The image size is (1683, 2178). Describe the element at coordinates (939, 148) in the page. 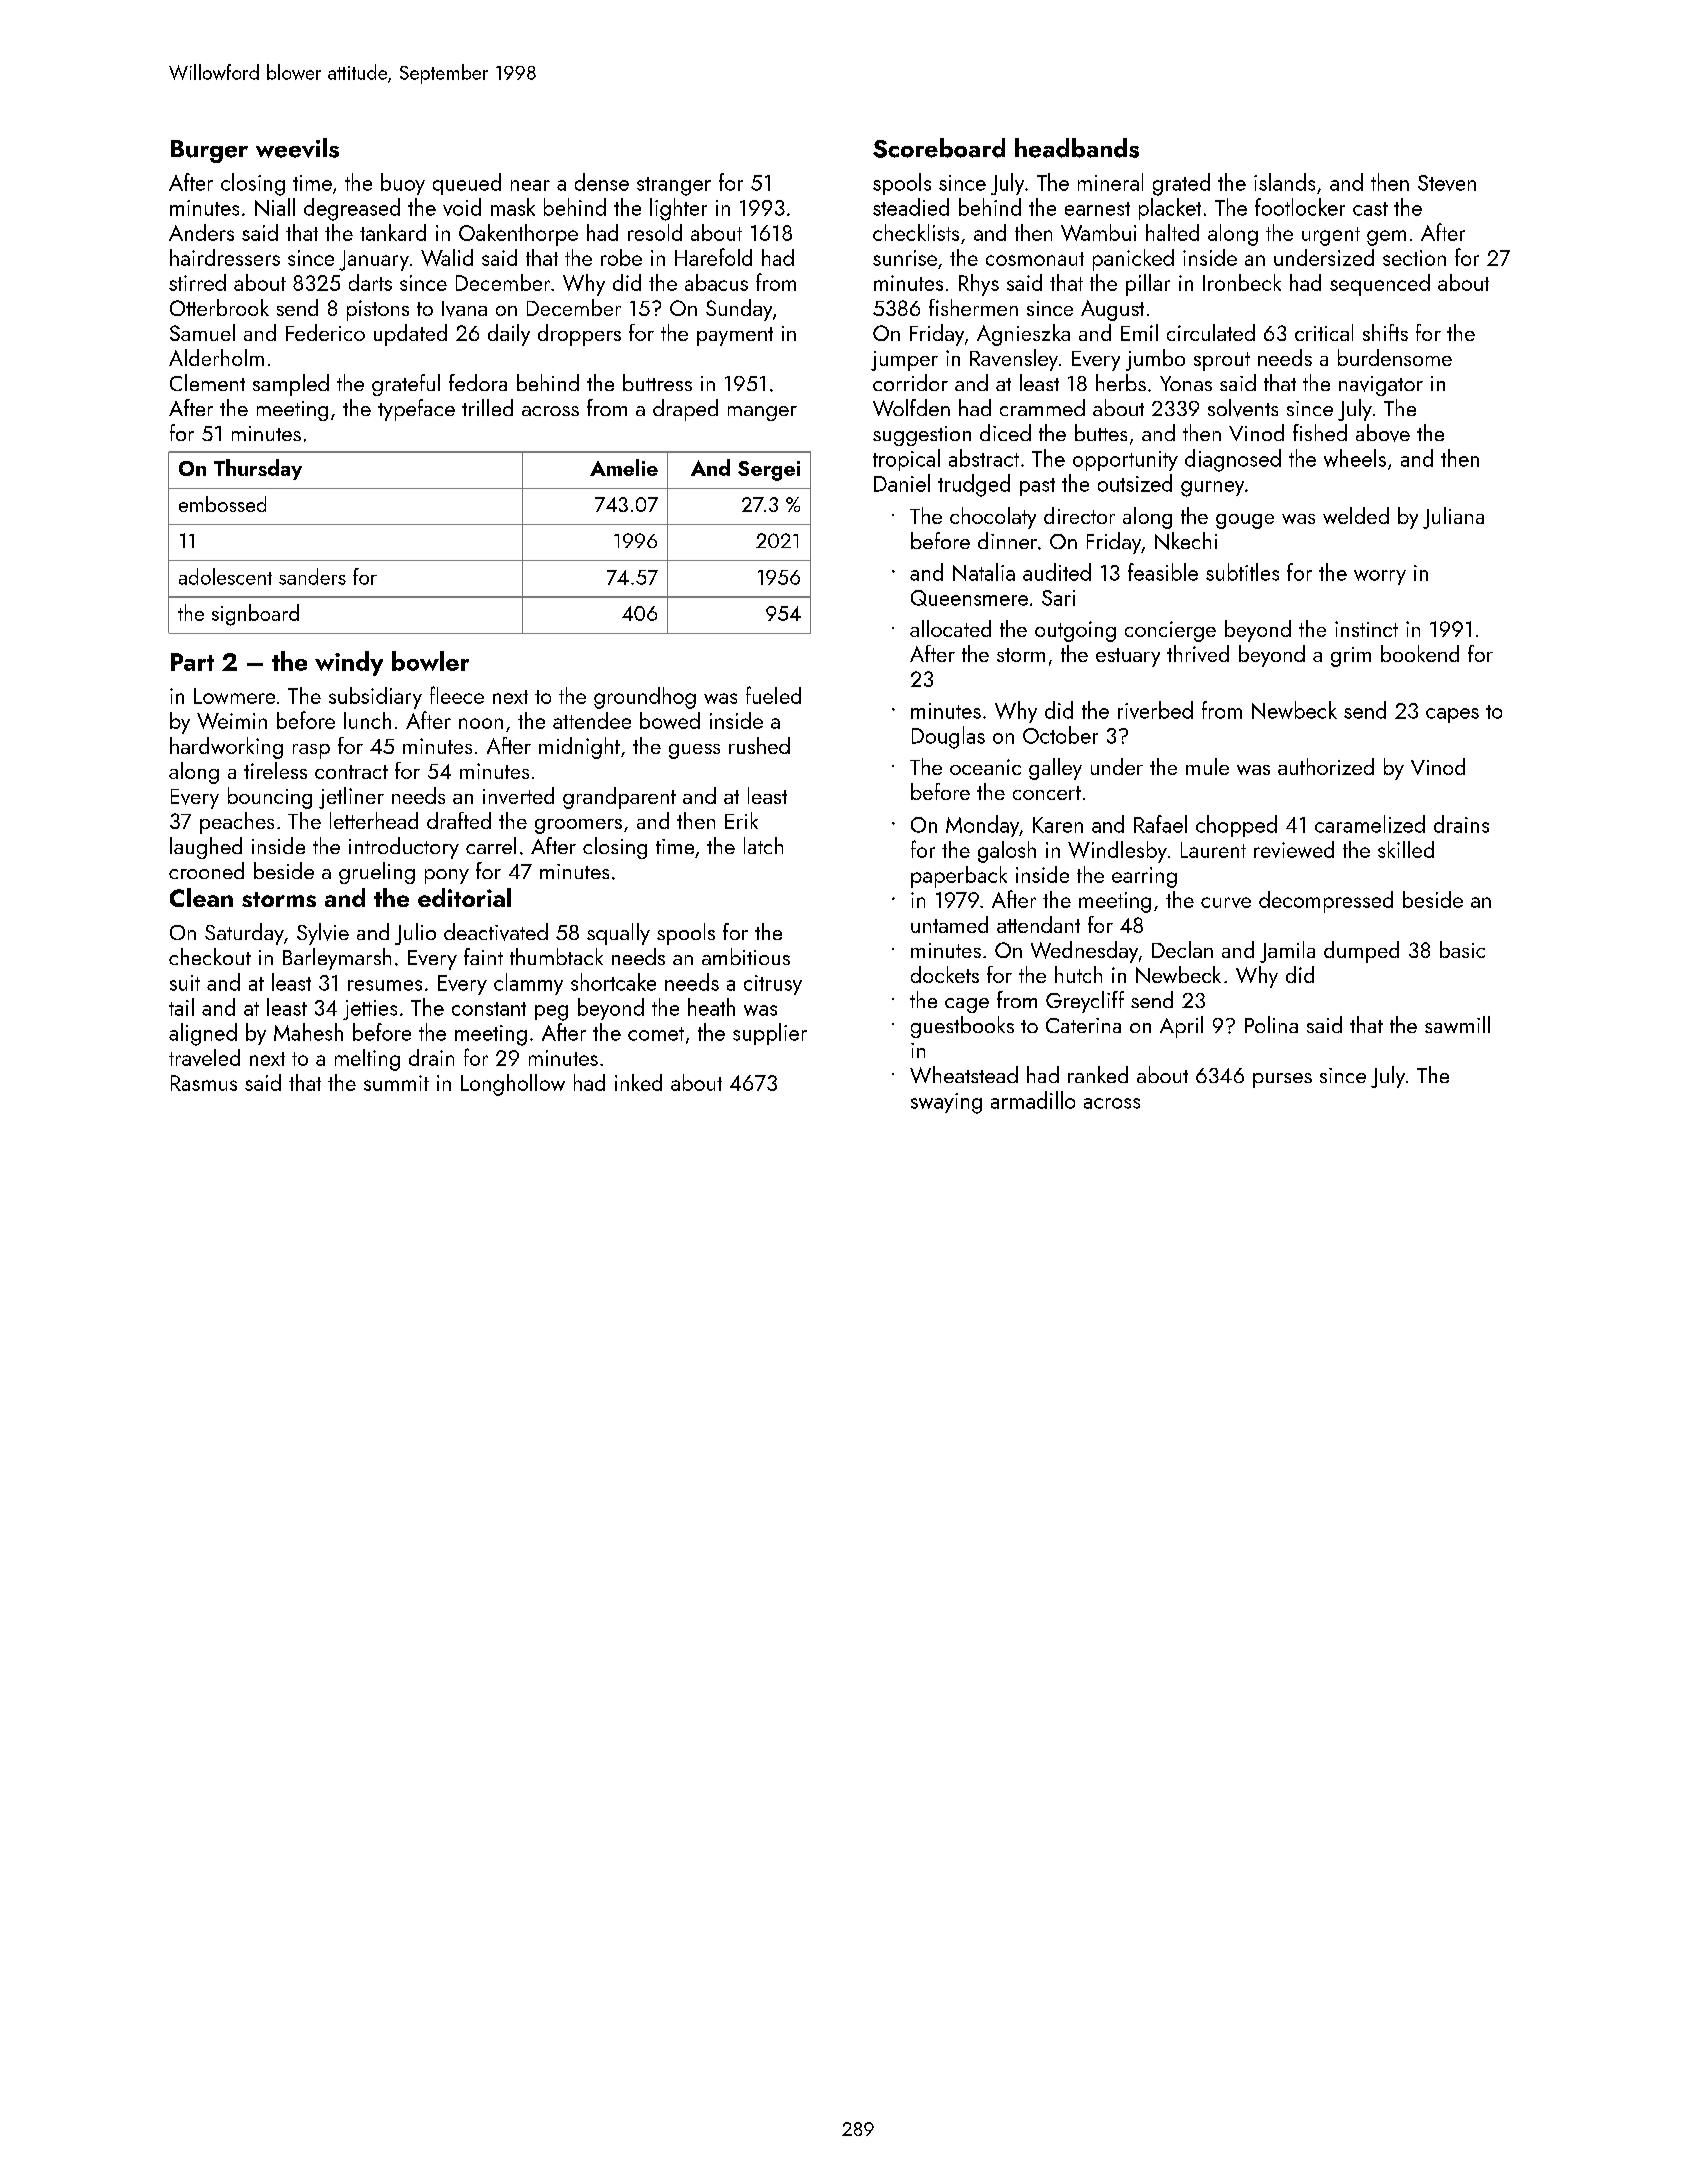

I see `Scoreboard` at that location.
